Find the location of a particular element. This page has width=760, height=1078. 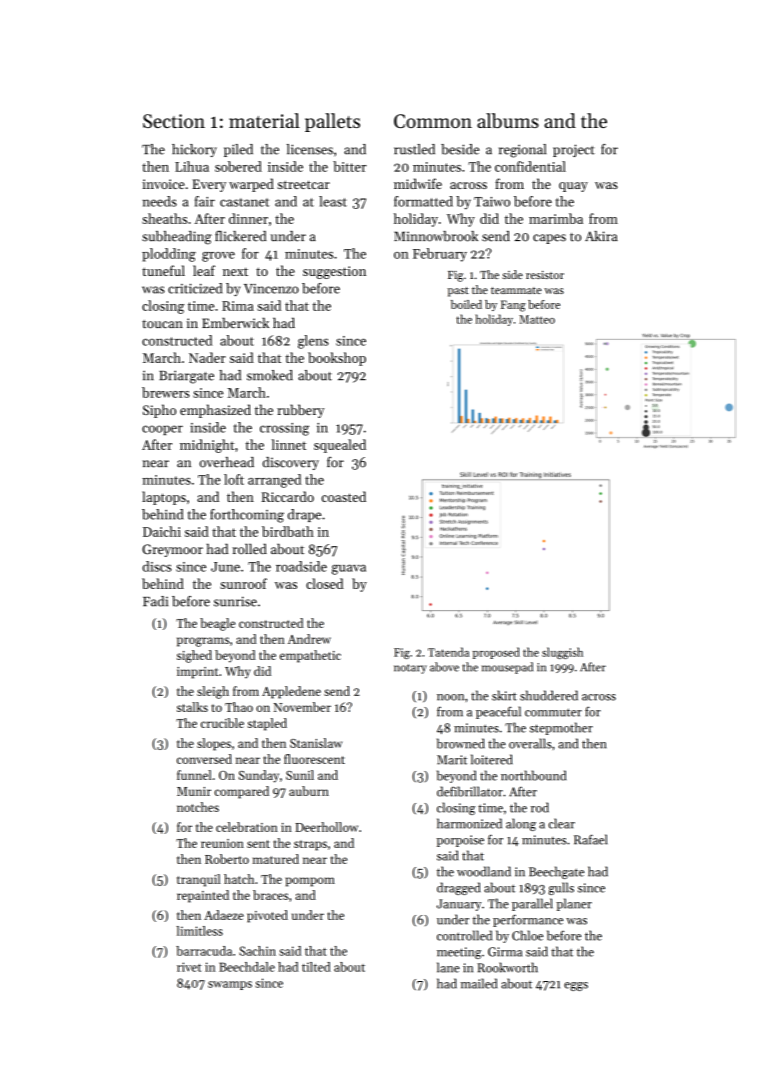

sluggish is located at coordinates (562, 653).
